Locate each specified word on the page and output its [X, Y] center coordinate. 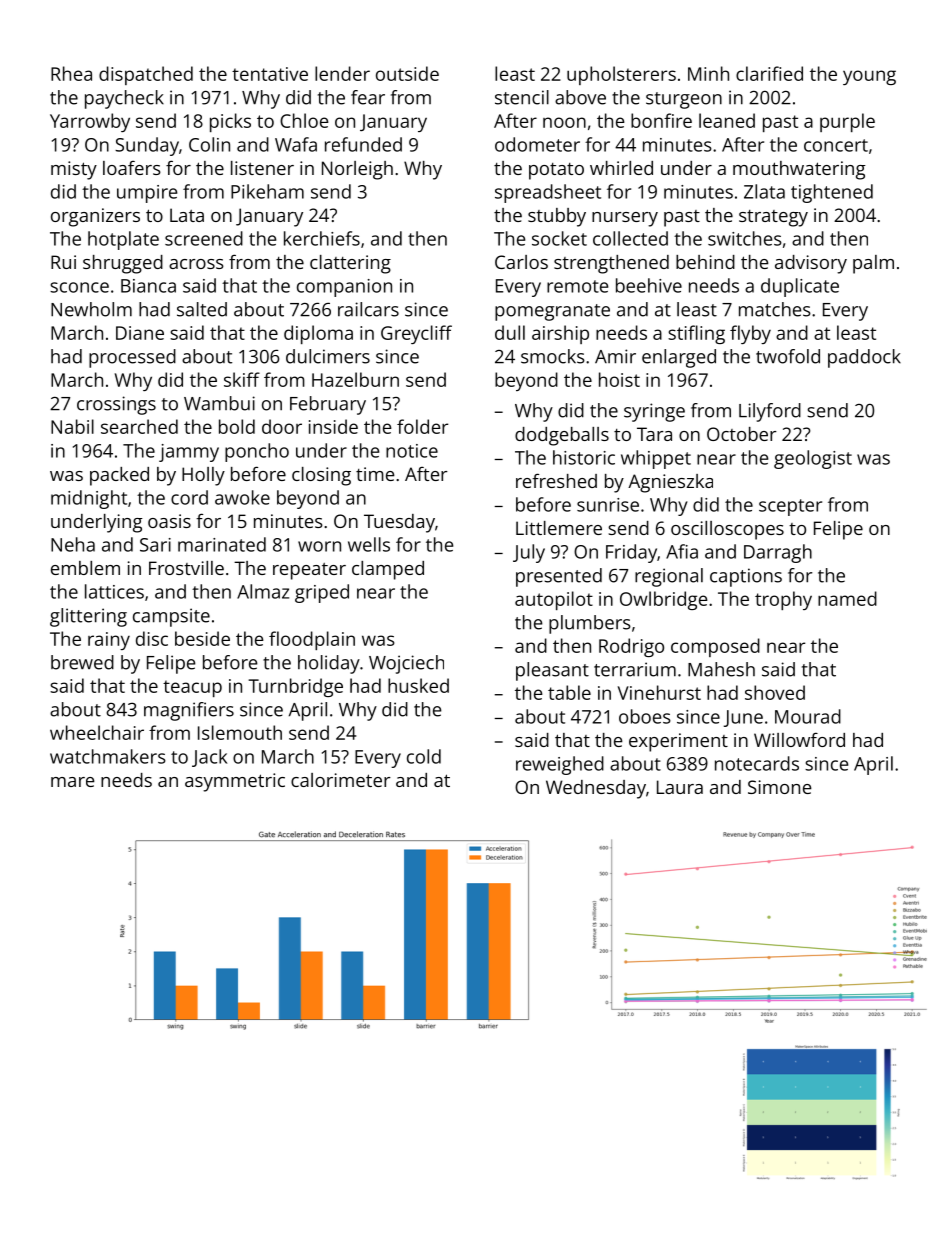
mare [73, 782]
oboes [645, 716]
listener [262, 168]
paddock [864, 358]
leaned [727, 120]
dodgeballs [562, 436]
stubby [557, 217]
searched [139, 426]
